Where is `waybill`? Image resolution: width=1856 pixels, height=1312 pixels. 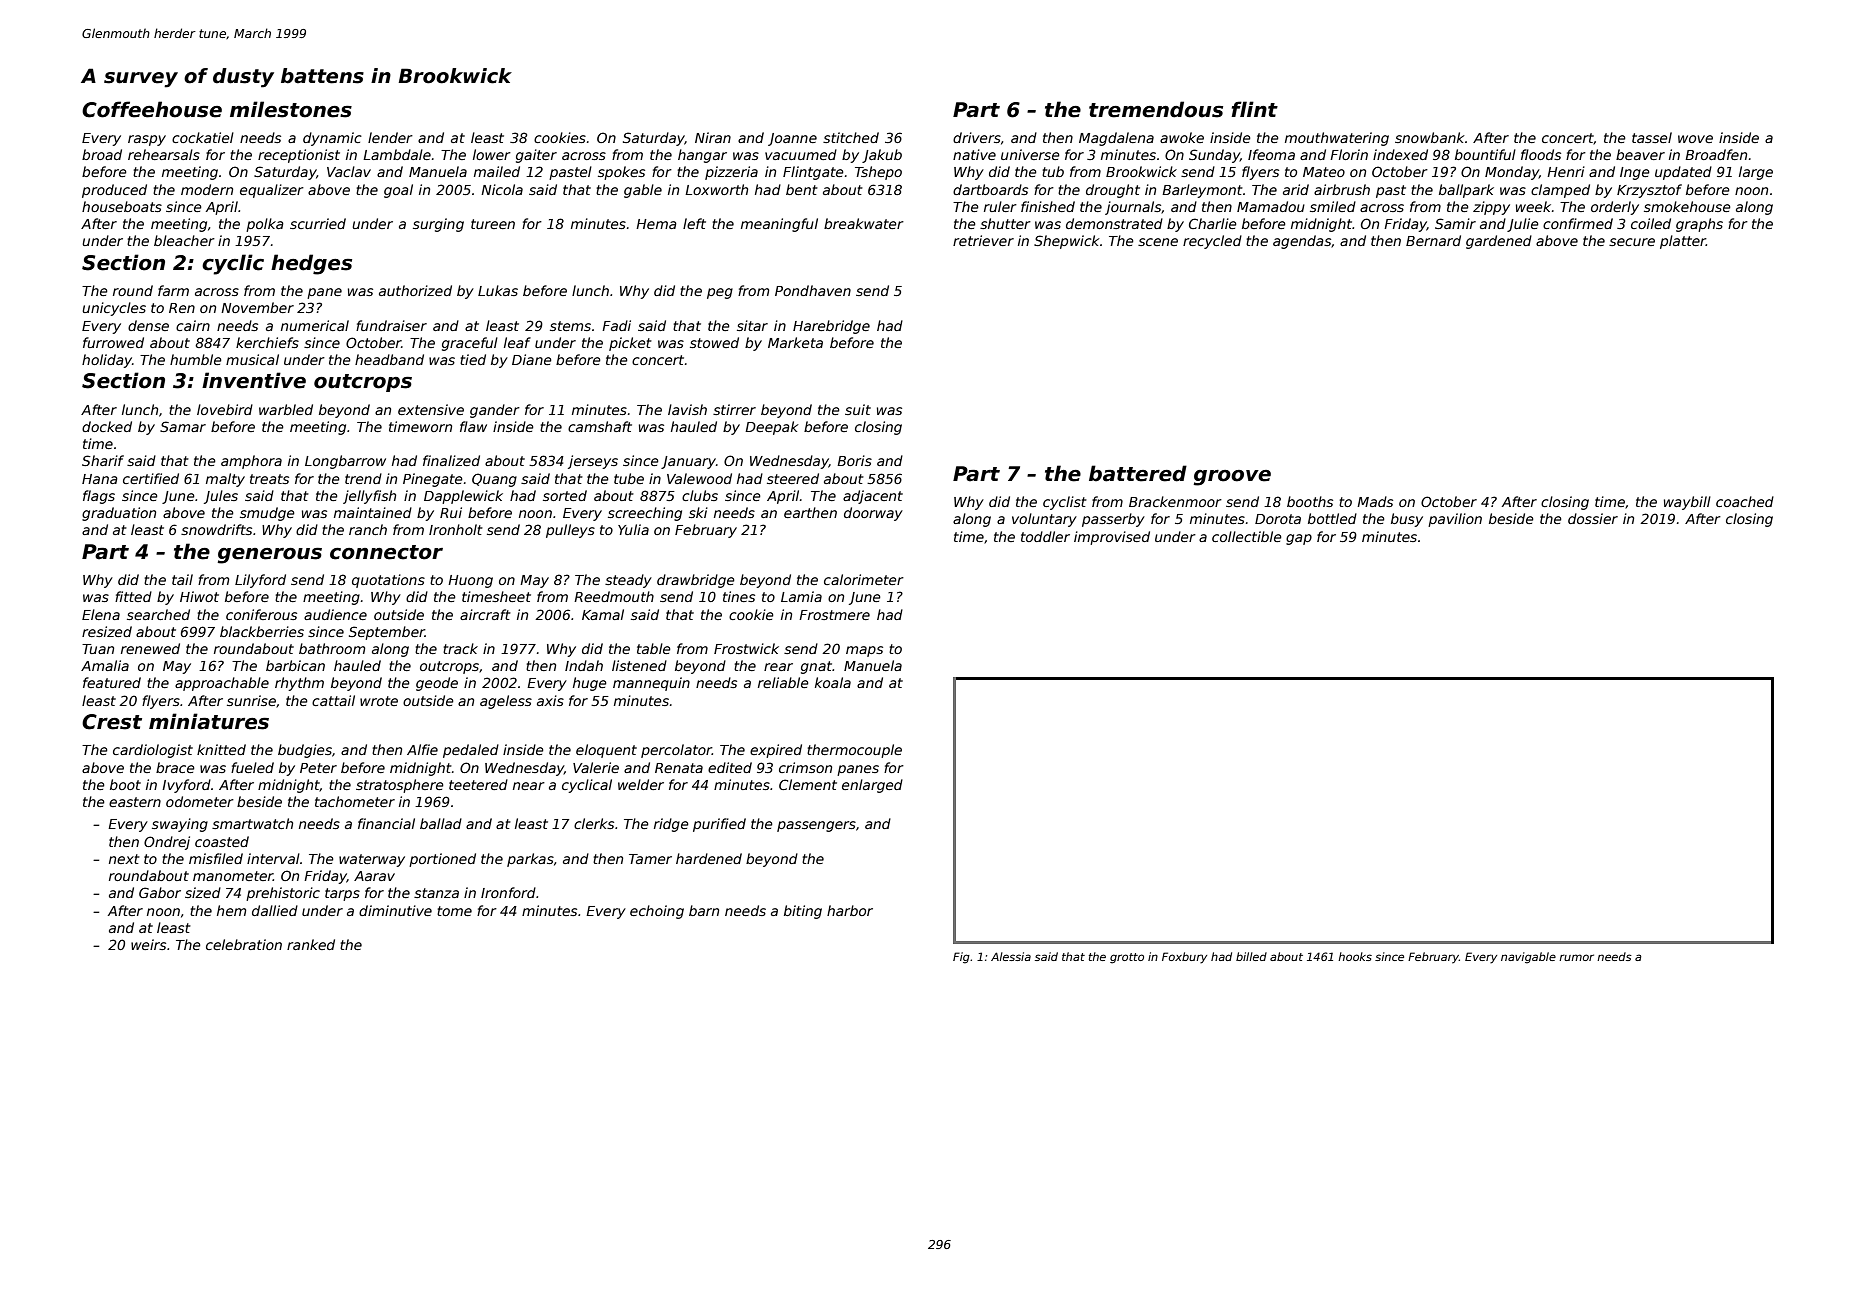 waybill is located at coordinates (1687, 503).
